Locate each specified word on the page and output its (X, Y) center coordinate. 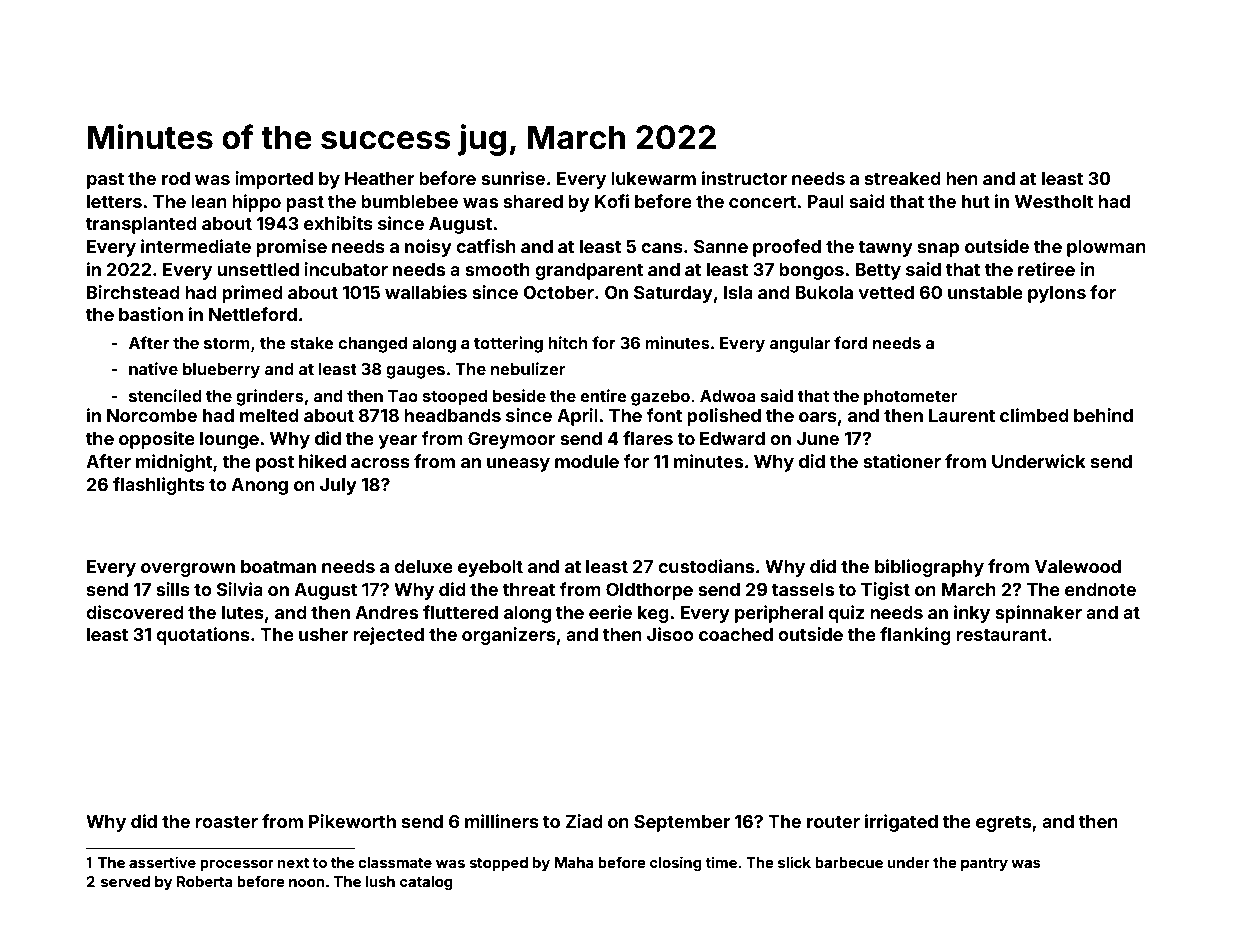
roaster (226, 822)
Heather (379, 178)
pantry (984, 864)
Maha (574, 862)
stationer (902, 461)
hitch (568, 342)
